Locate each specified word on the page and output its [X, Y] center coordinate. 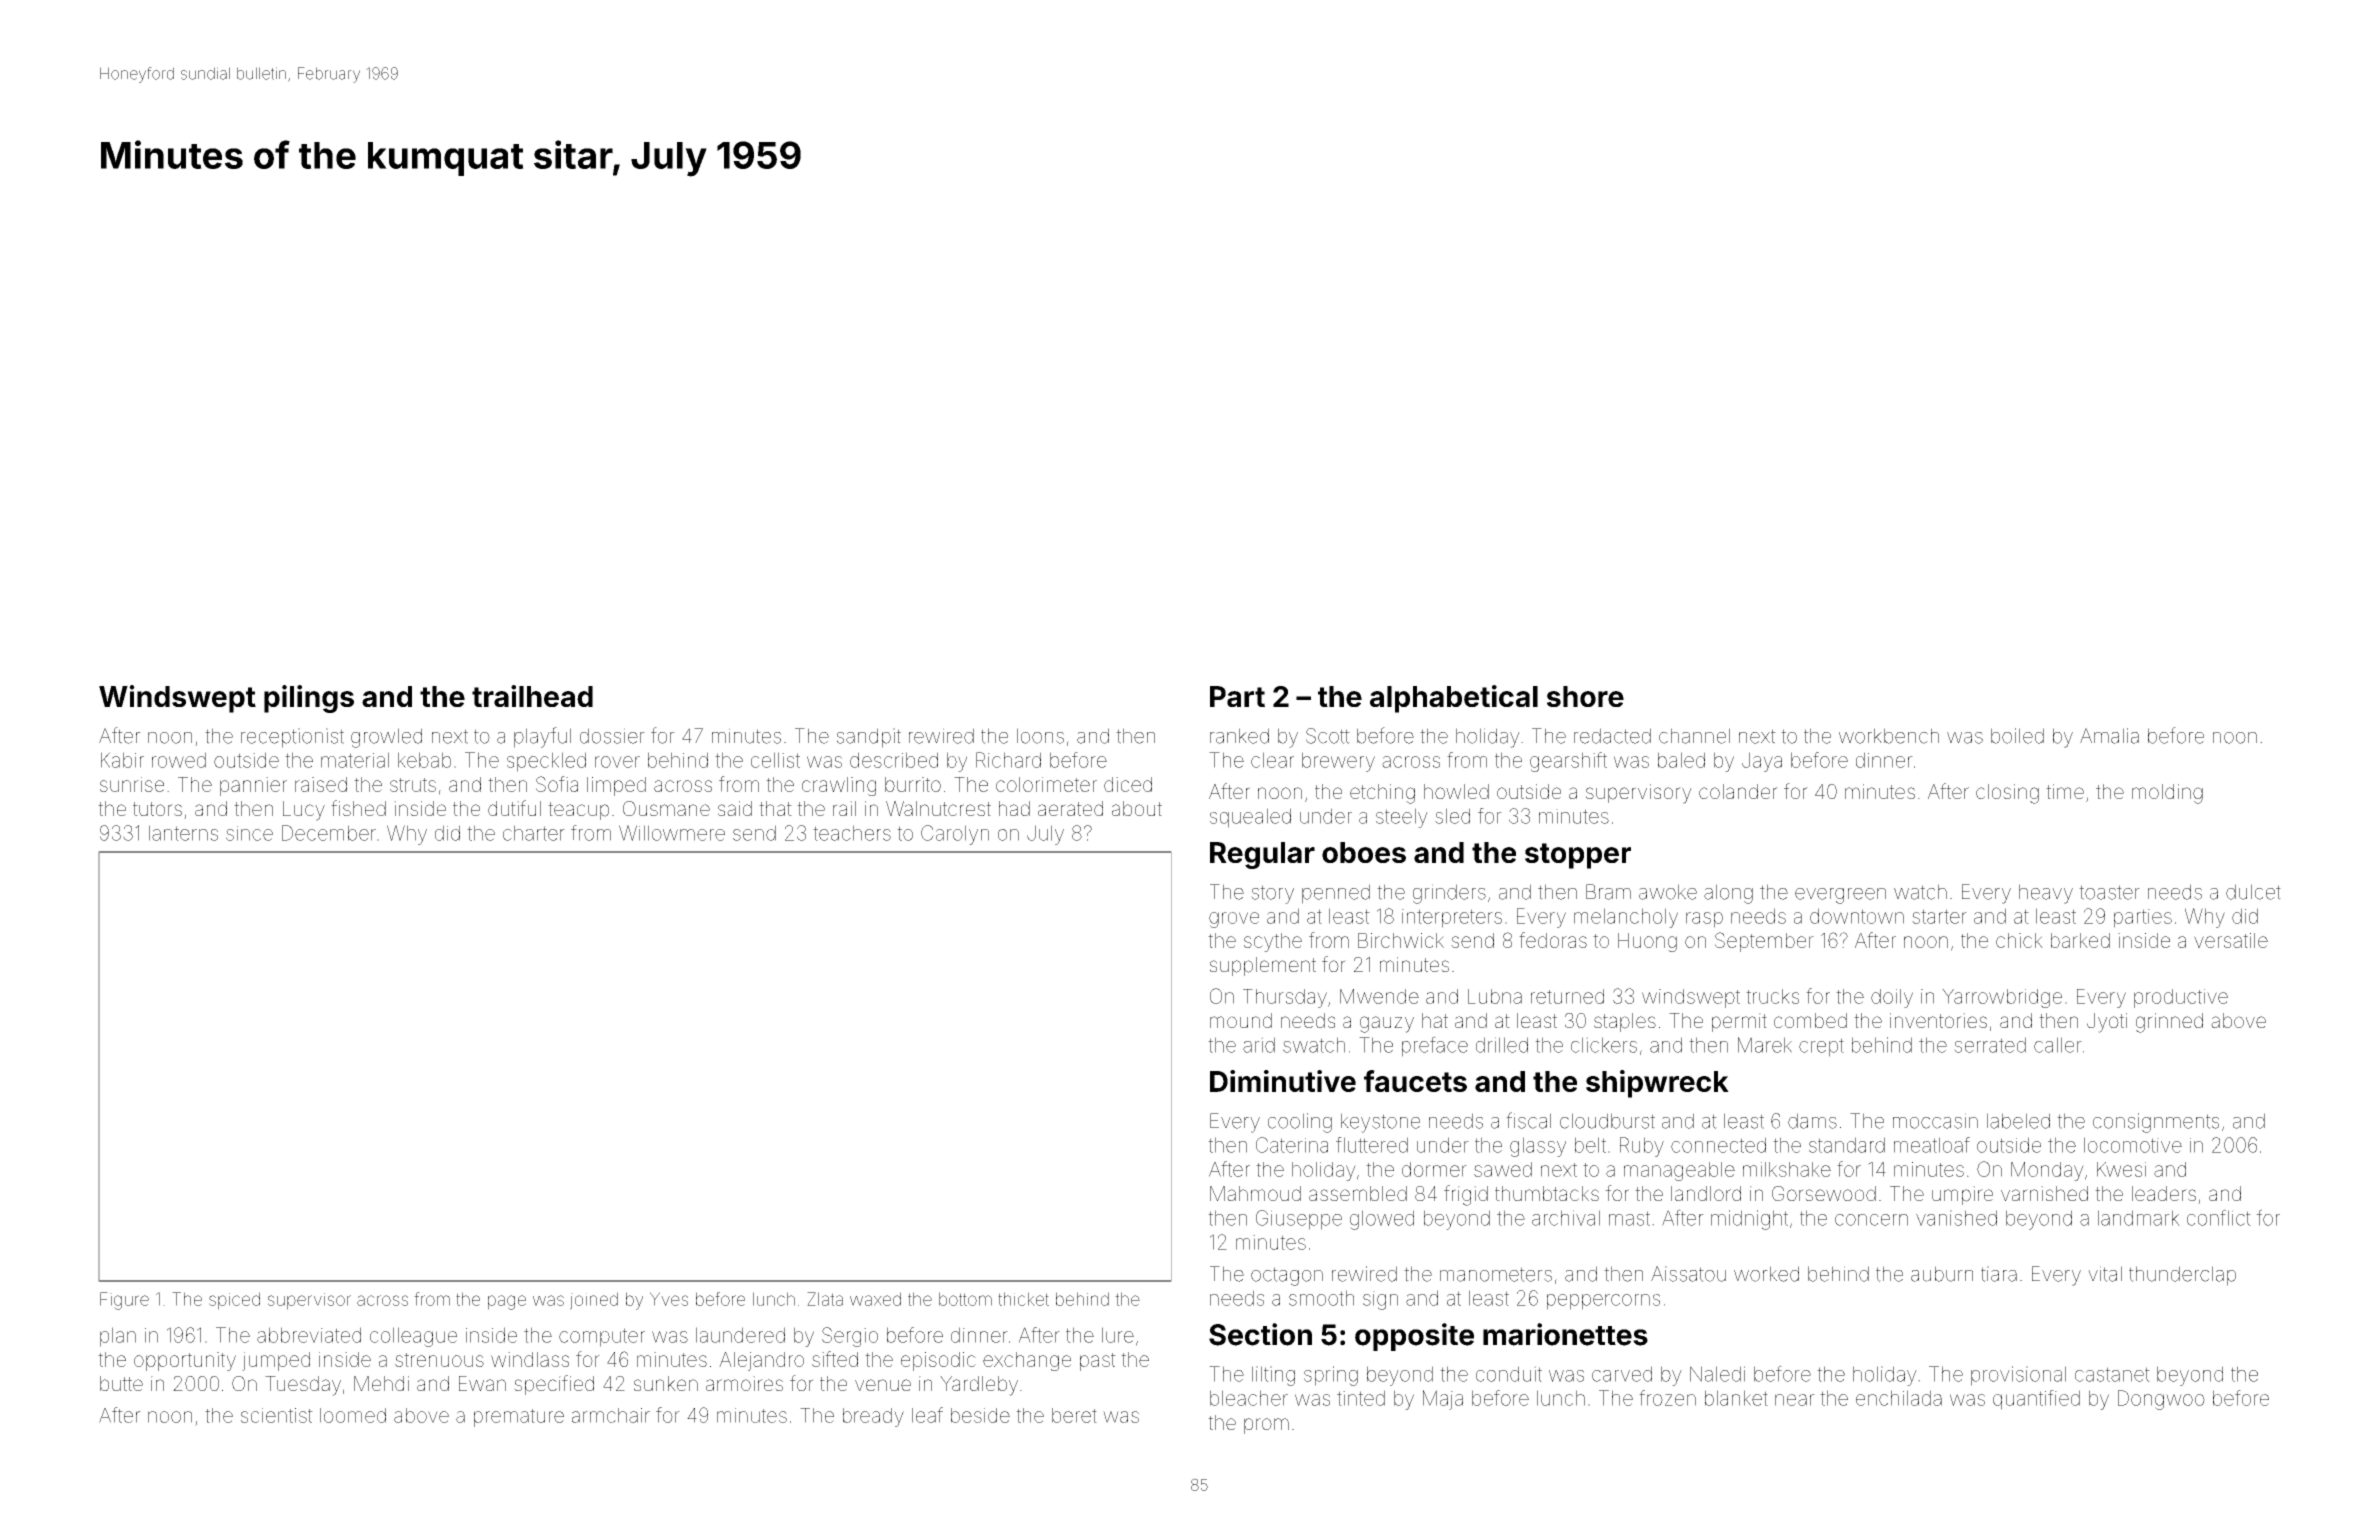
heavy [2046, 894]
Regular [1262, 855]
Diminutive [1283, 1081]
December [329, 833]
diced [1128, 784]
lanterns [183, 833]
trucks [1772, 996]
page [507, 1302]
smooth [1321, 1298]
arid [1259, 1045]
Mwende [1379, 996]
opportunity [185, 1361]
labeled [2018, 1121]
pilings [309, 699]
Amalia [2109, 736]
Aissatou [1688, 1274]
